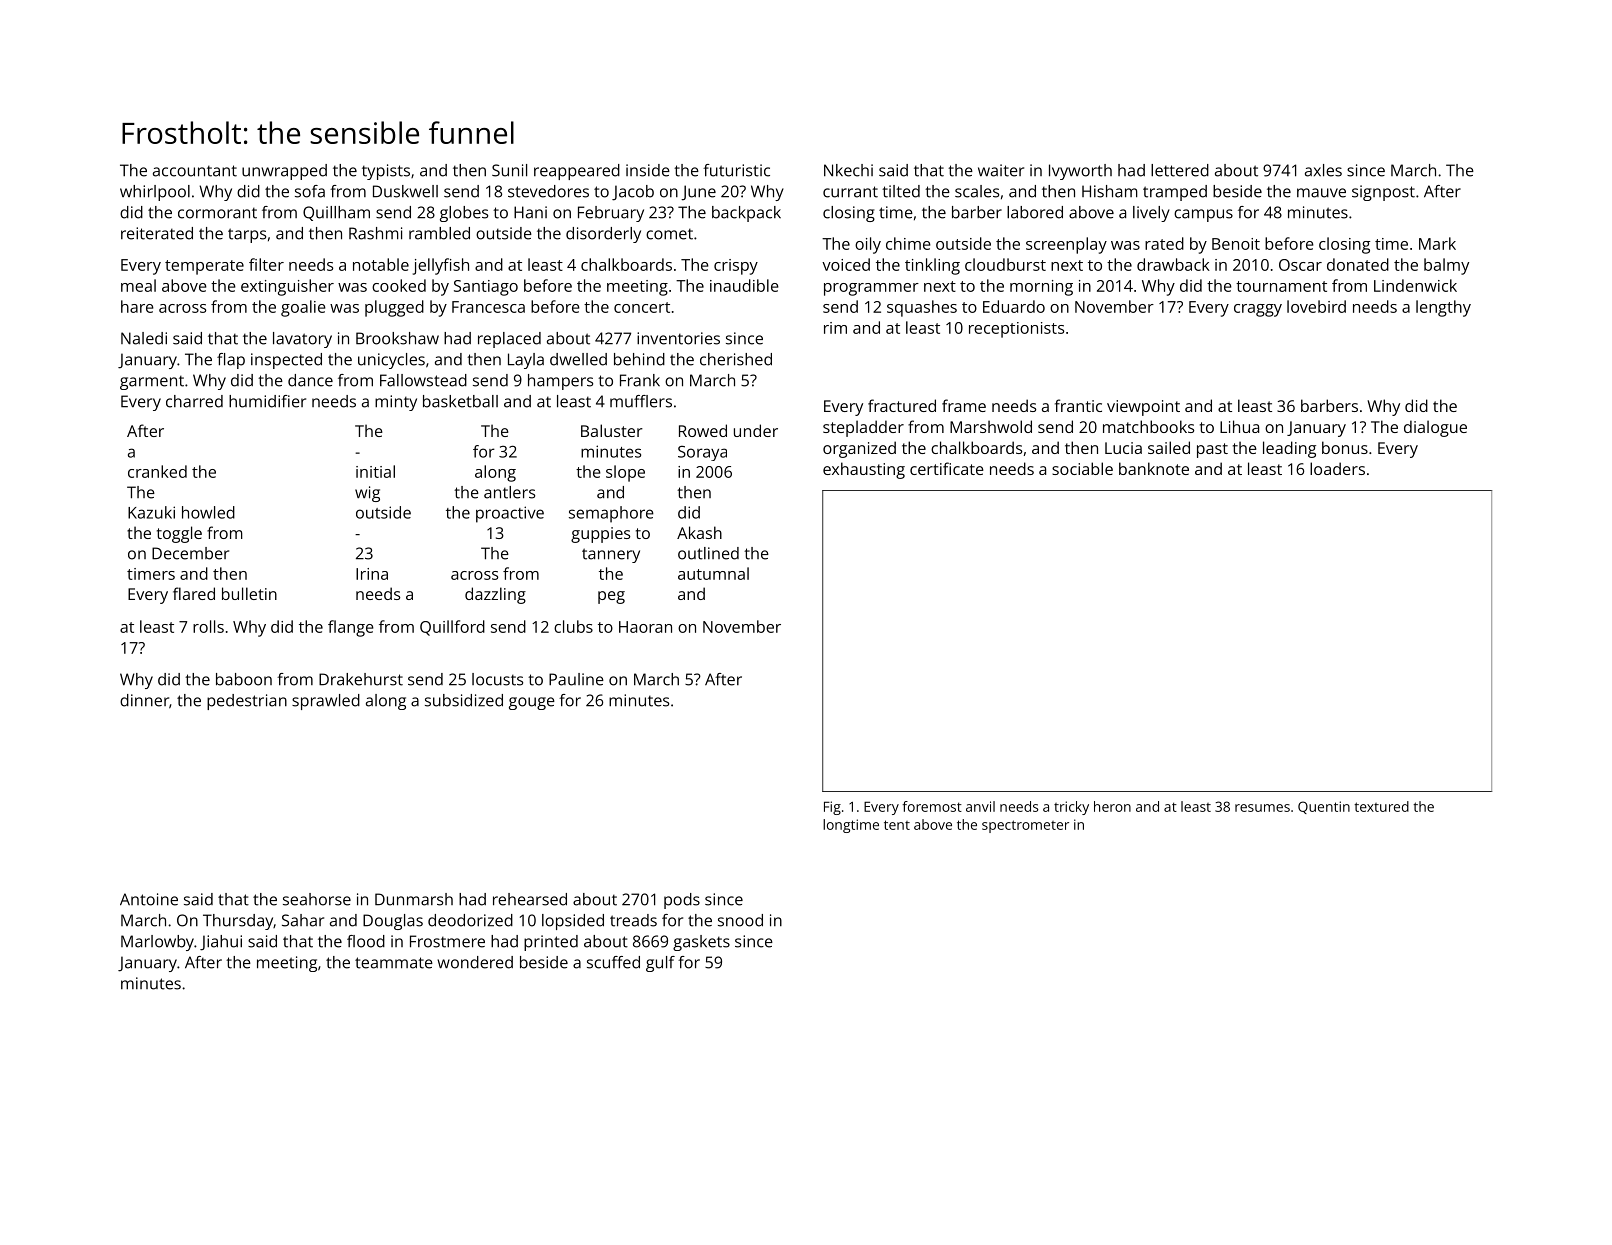 The image size is (1612, 1245). What do you see at coordinates (1239, 426) in the image?
I see `Lihua` at bounding box center [1239, 426].
